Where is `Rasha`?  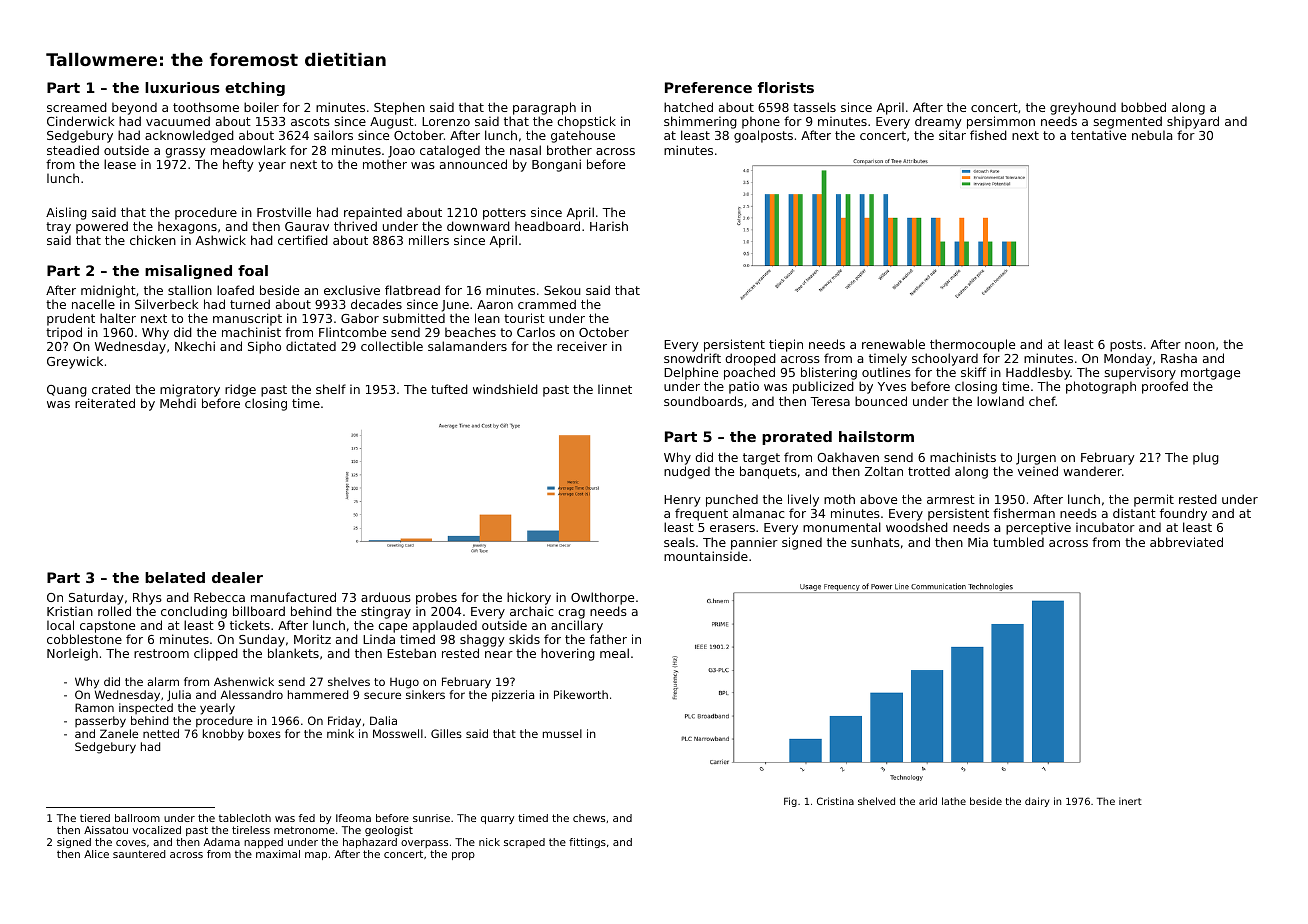 Rasha is located at coordinates (1179, 358).
